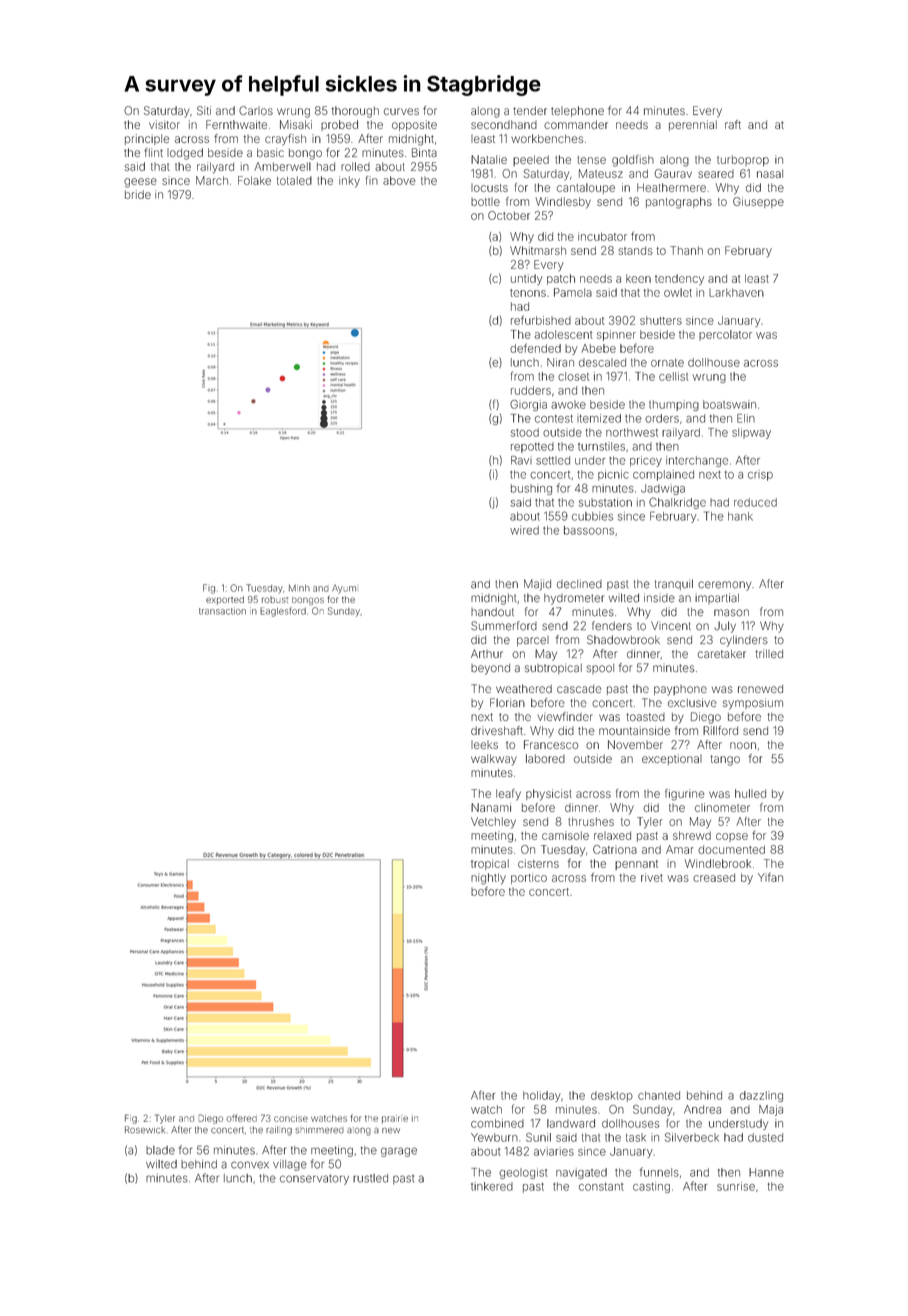 The image size is (908, 1316). I want to click on telephone, so click(577, 111).
